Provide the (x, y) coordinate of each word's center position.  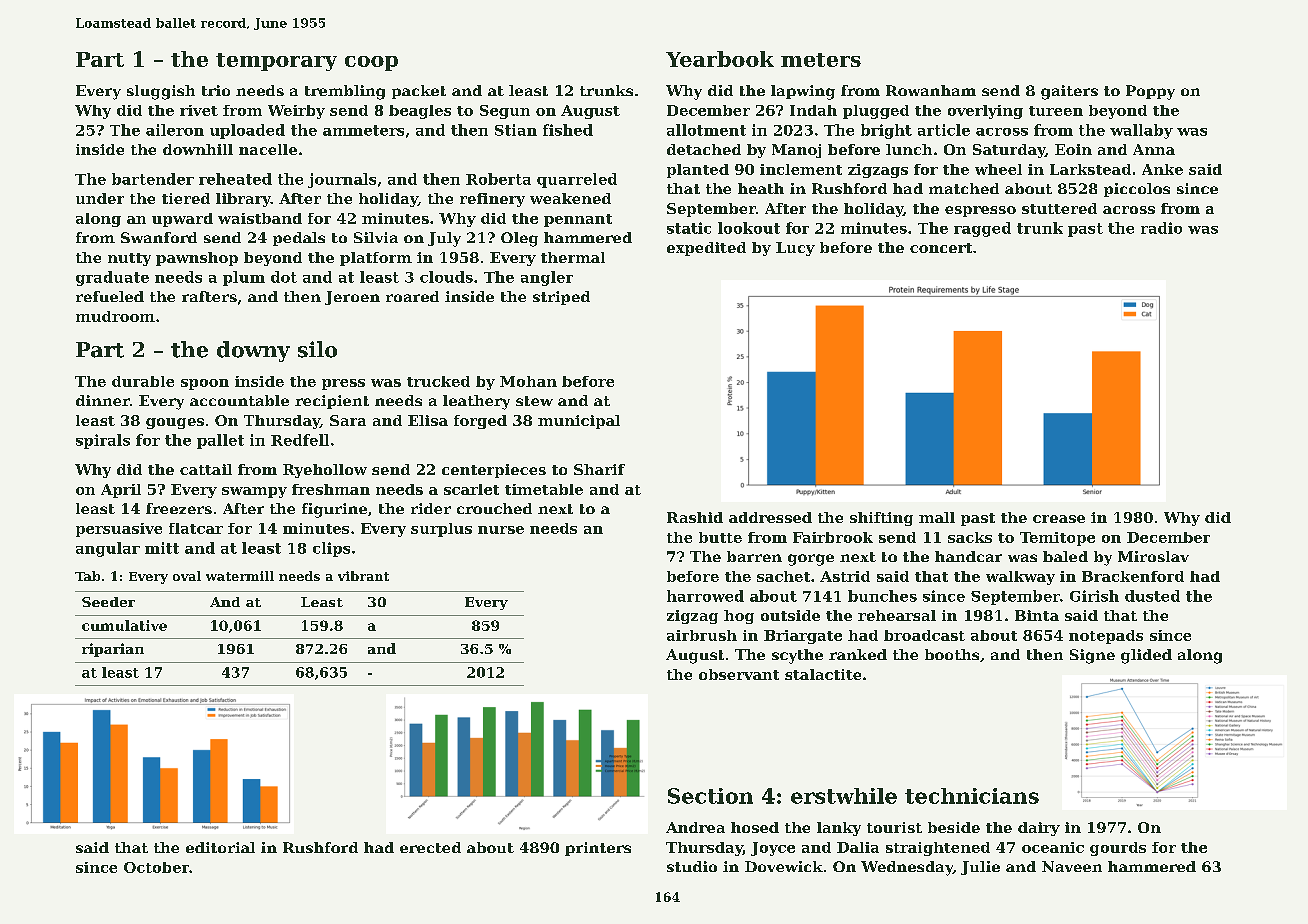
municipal (579, 422)
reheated (235, 179)
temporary (276, 62)
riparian (113, 650)
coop (371, 63)
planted (698, 171)
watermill (240, 576)
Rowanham (931, 90)
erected (430, 847)
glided (1146, 656)
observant (739, 674)
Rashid (695, 517)
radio (1161, 228)
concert (941, 248)
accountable (239, 400)
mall (937, 517)
